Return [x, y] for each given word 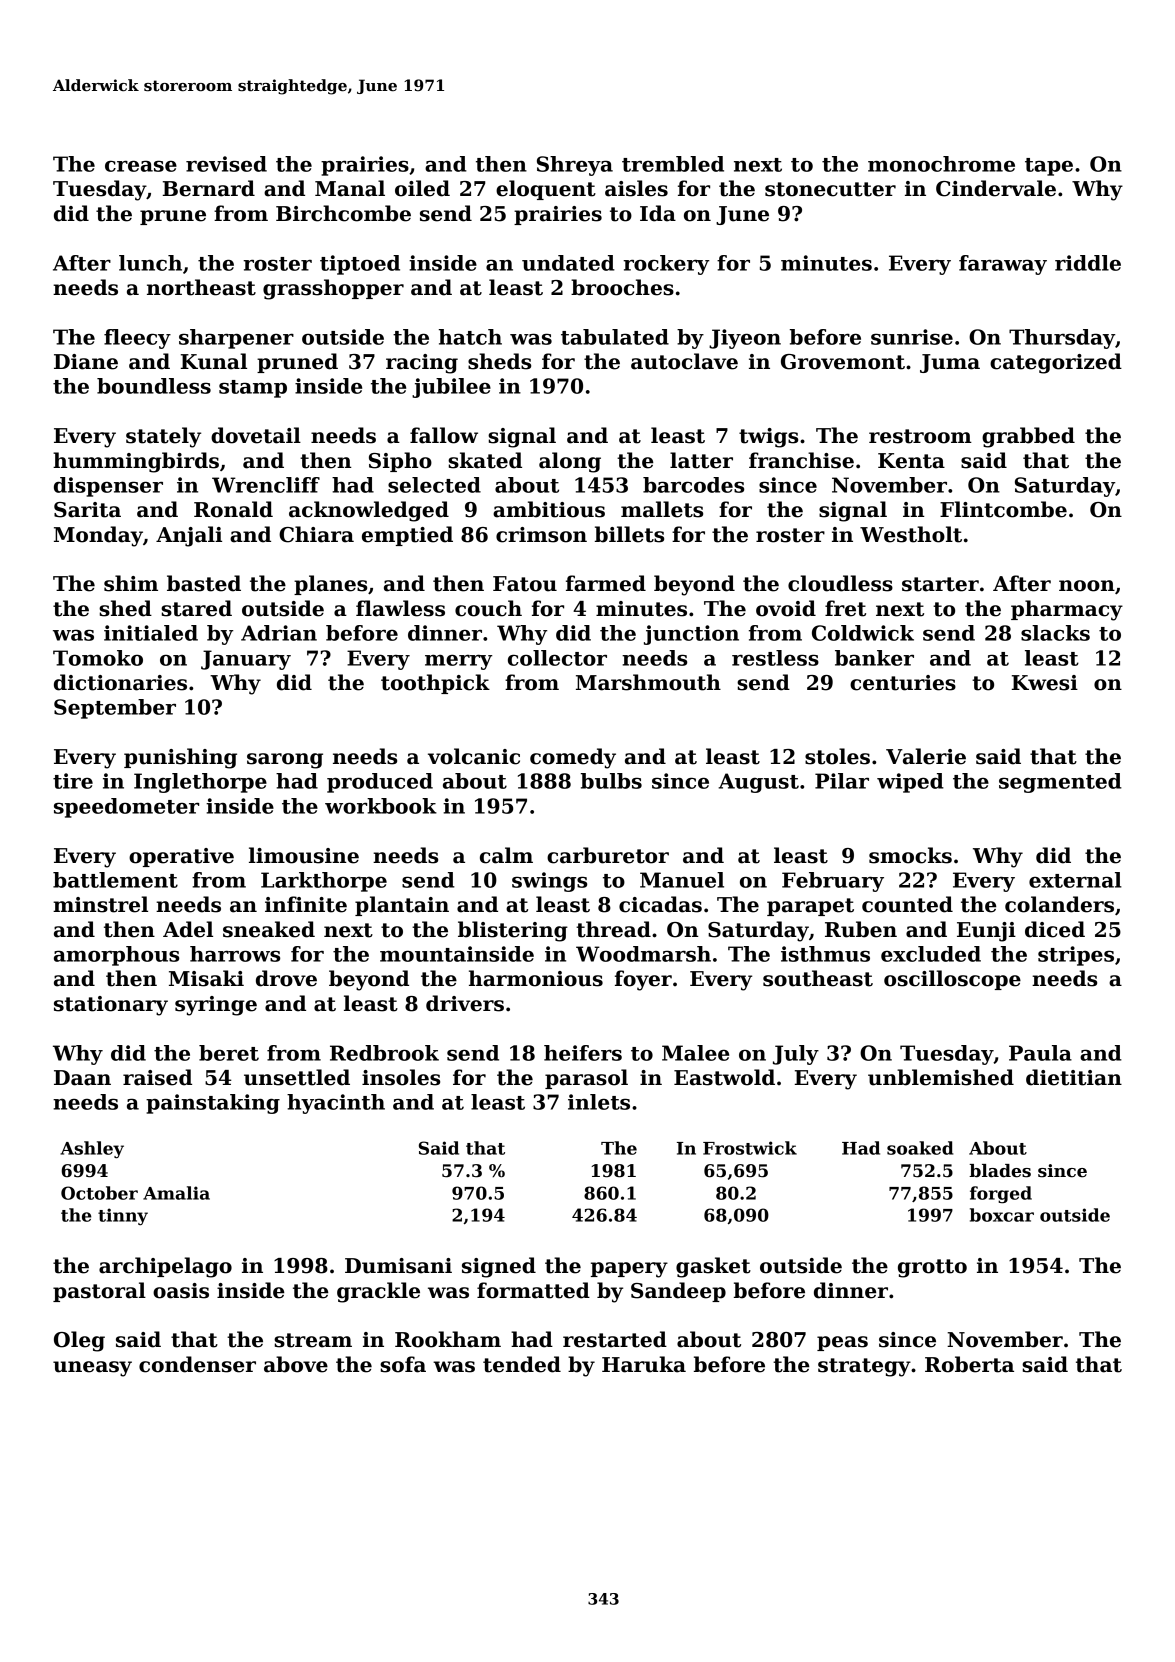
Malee [695, 1053]
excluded [931, 954]
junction [691, 635]
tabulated [615, 337]
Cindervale [996, 188]
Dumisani [398, 1266]
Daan [82, 1078]
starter [940, 584]
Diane [86, 362]
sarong [285, 761]
